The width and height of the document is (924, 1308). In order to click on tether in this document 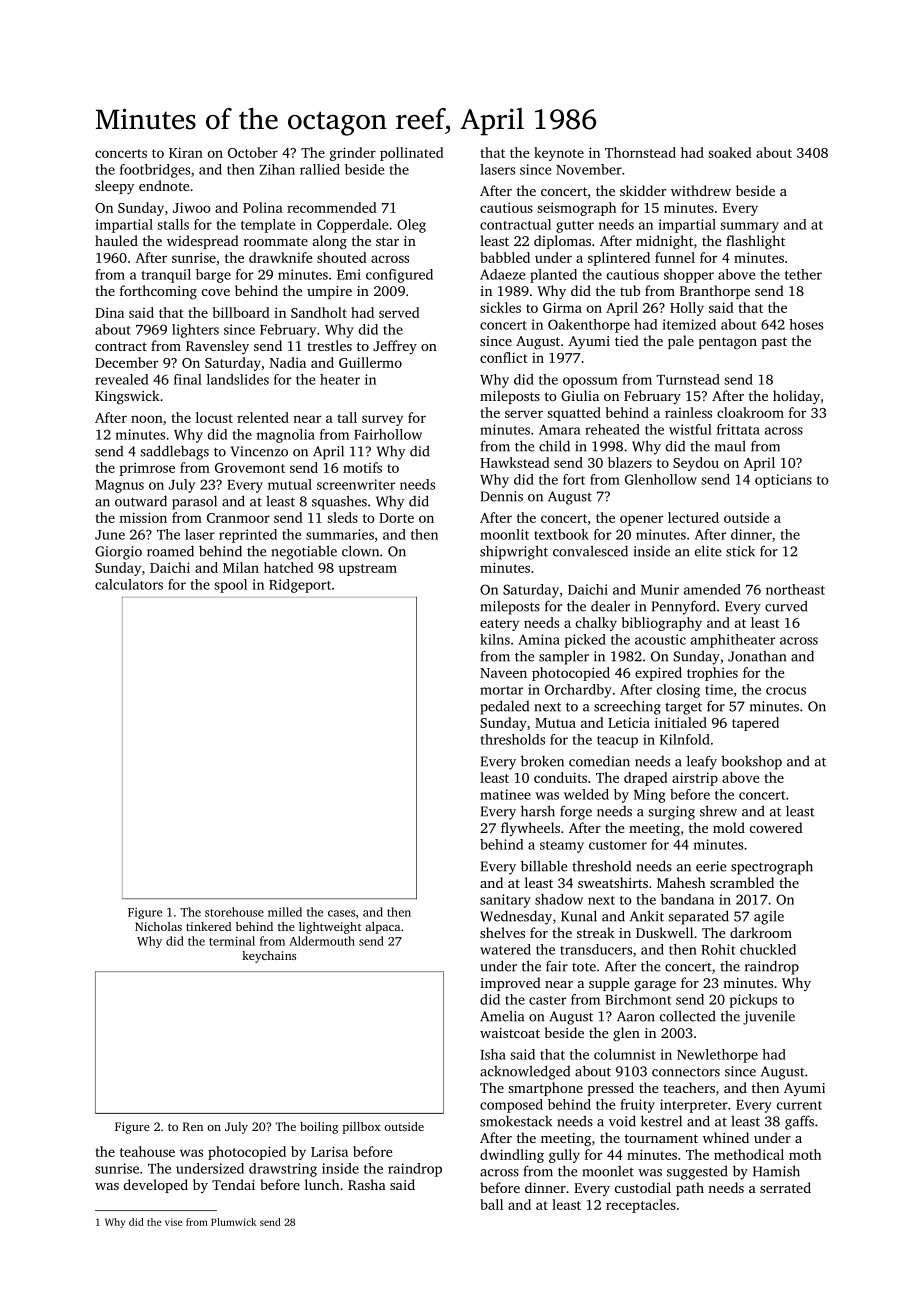, I will do `click(803, 274)`.
